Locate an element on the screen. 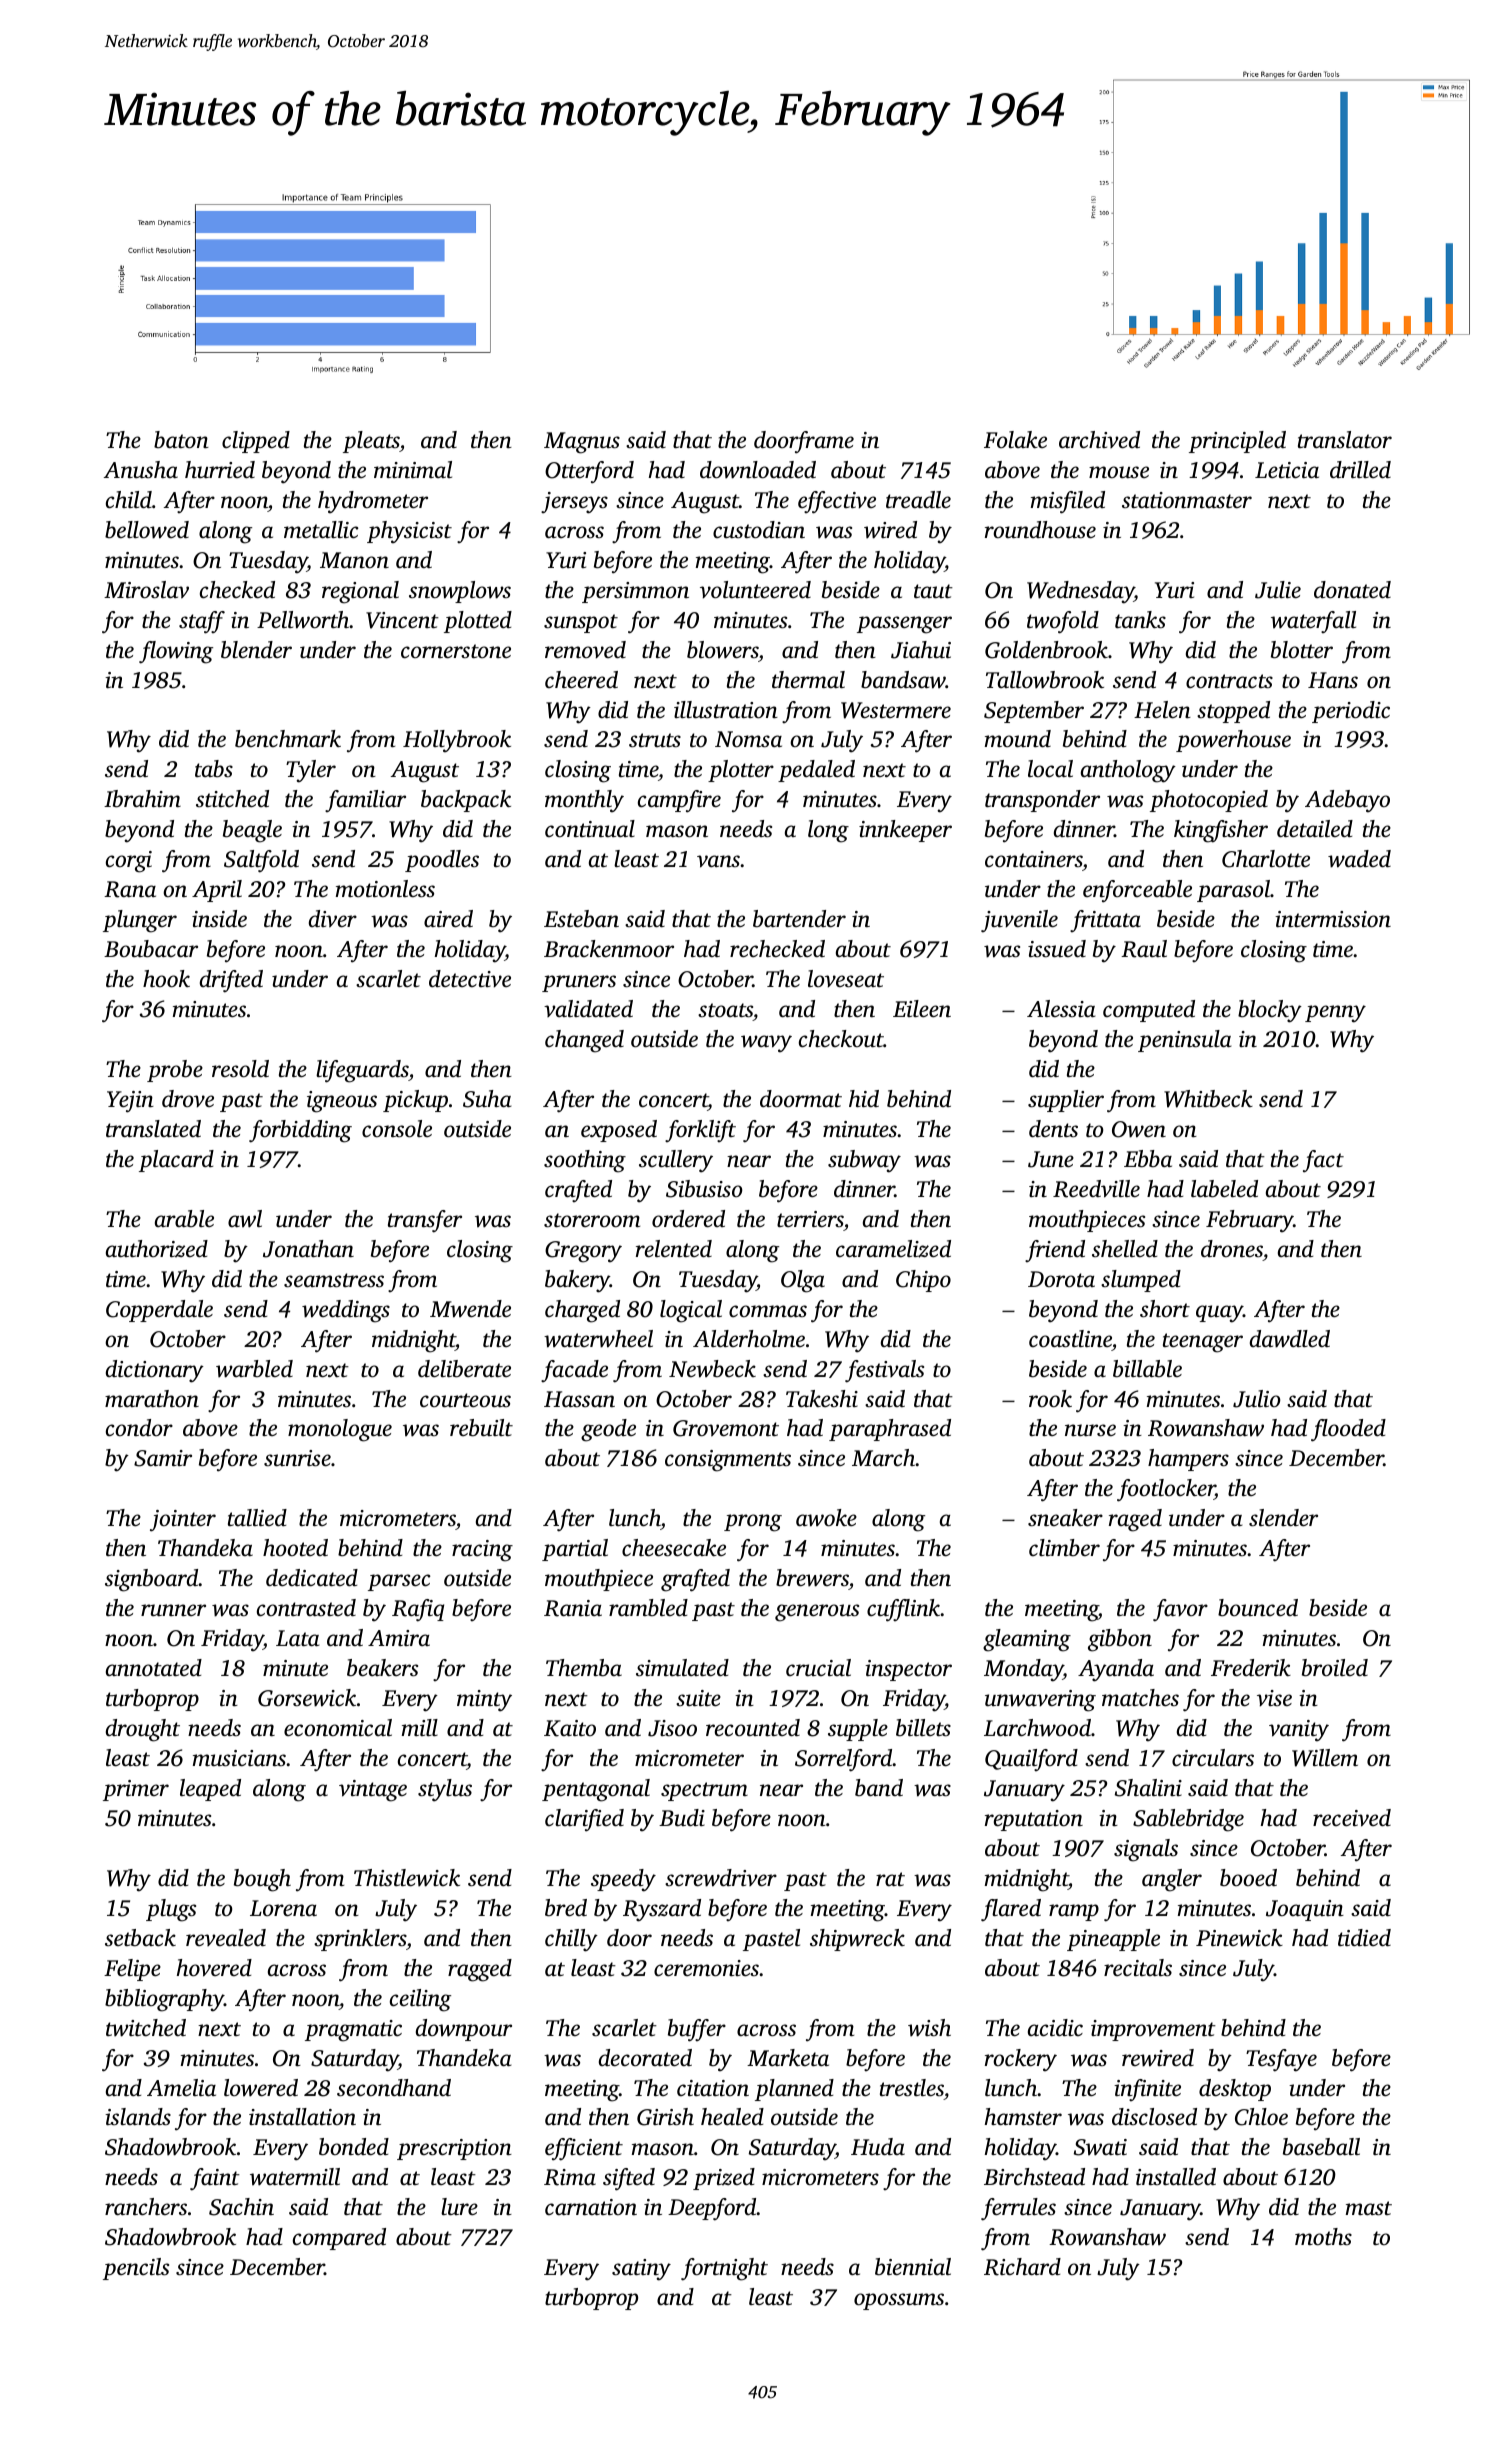 The width and height of the screenshot is (1496, 2464). Ayanda is located at coordinates (1116, 1670).
